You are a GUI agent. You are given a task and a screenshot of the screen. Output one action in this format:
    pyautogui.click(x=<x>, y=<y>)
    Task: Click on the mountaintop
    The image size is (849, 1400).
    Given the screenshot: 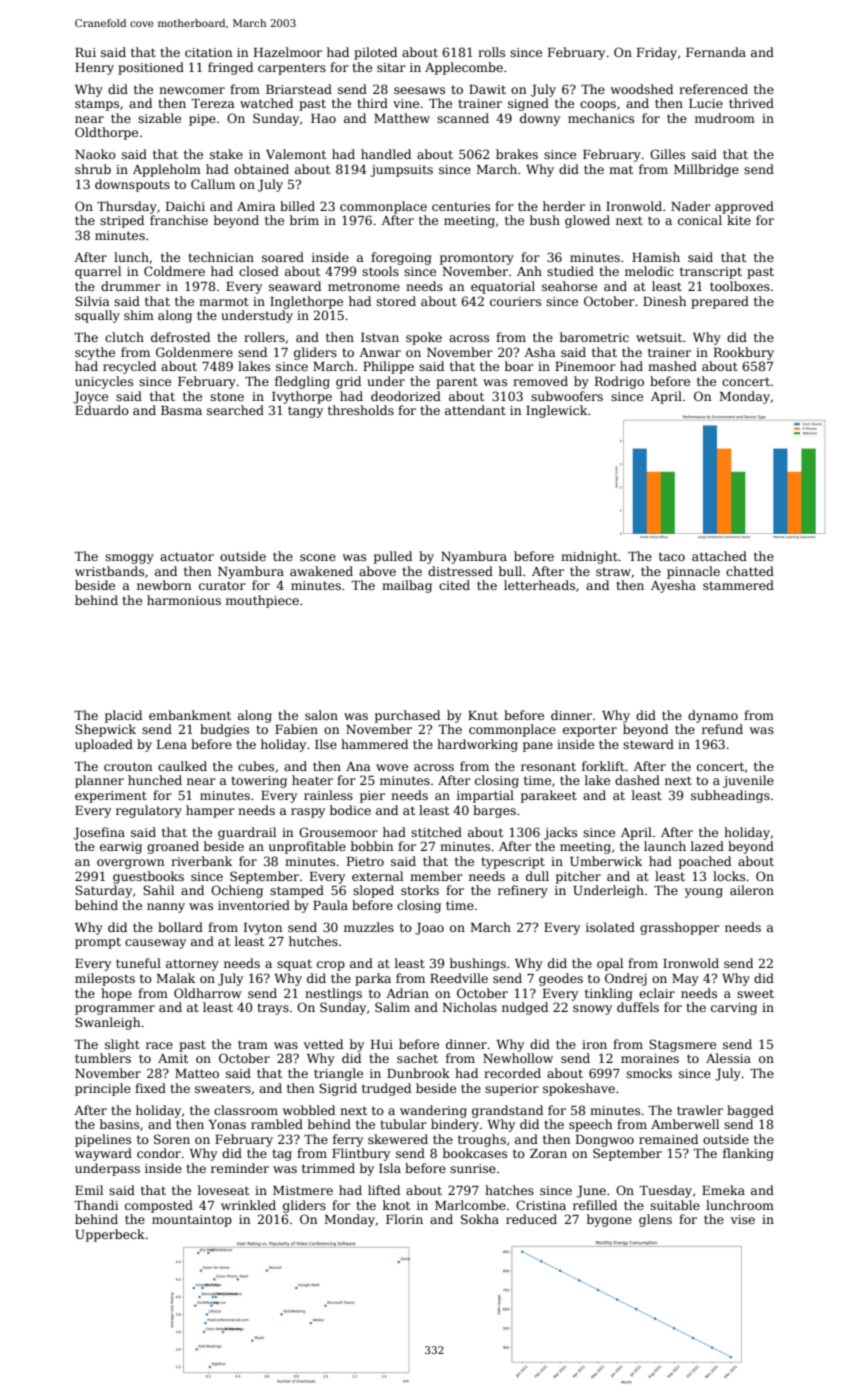 What is the action you would take?
    pyautogui.click(x=192, y=1221)
